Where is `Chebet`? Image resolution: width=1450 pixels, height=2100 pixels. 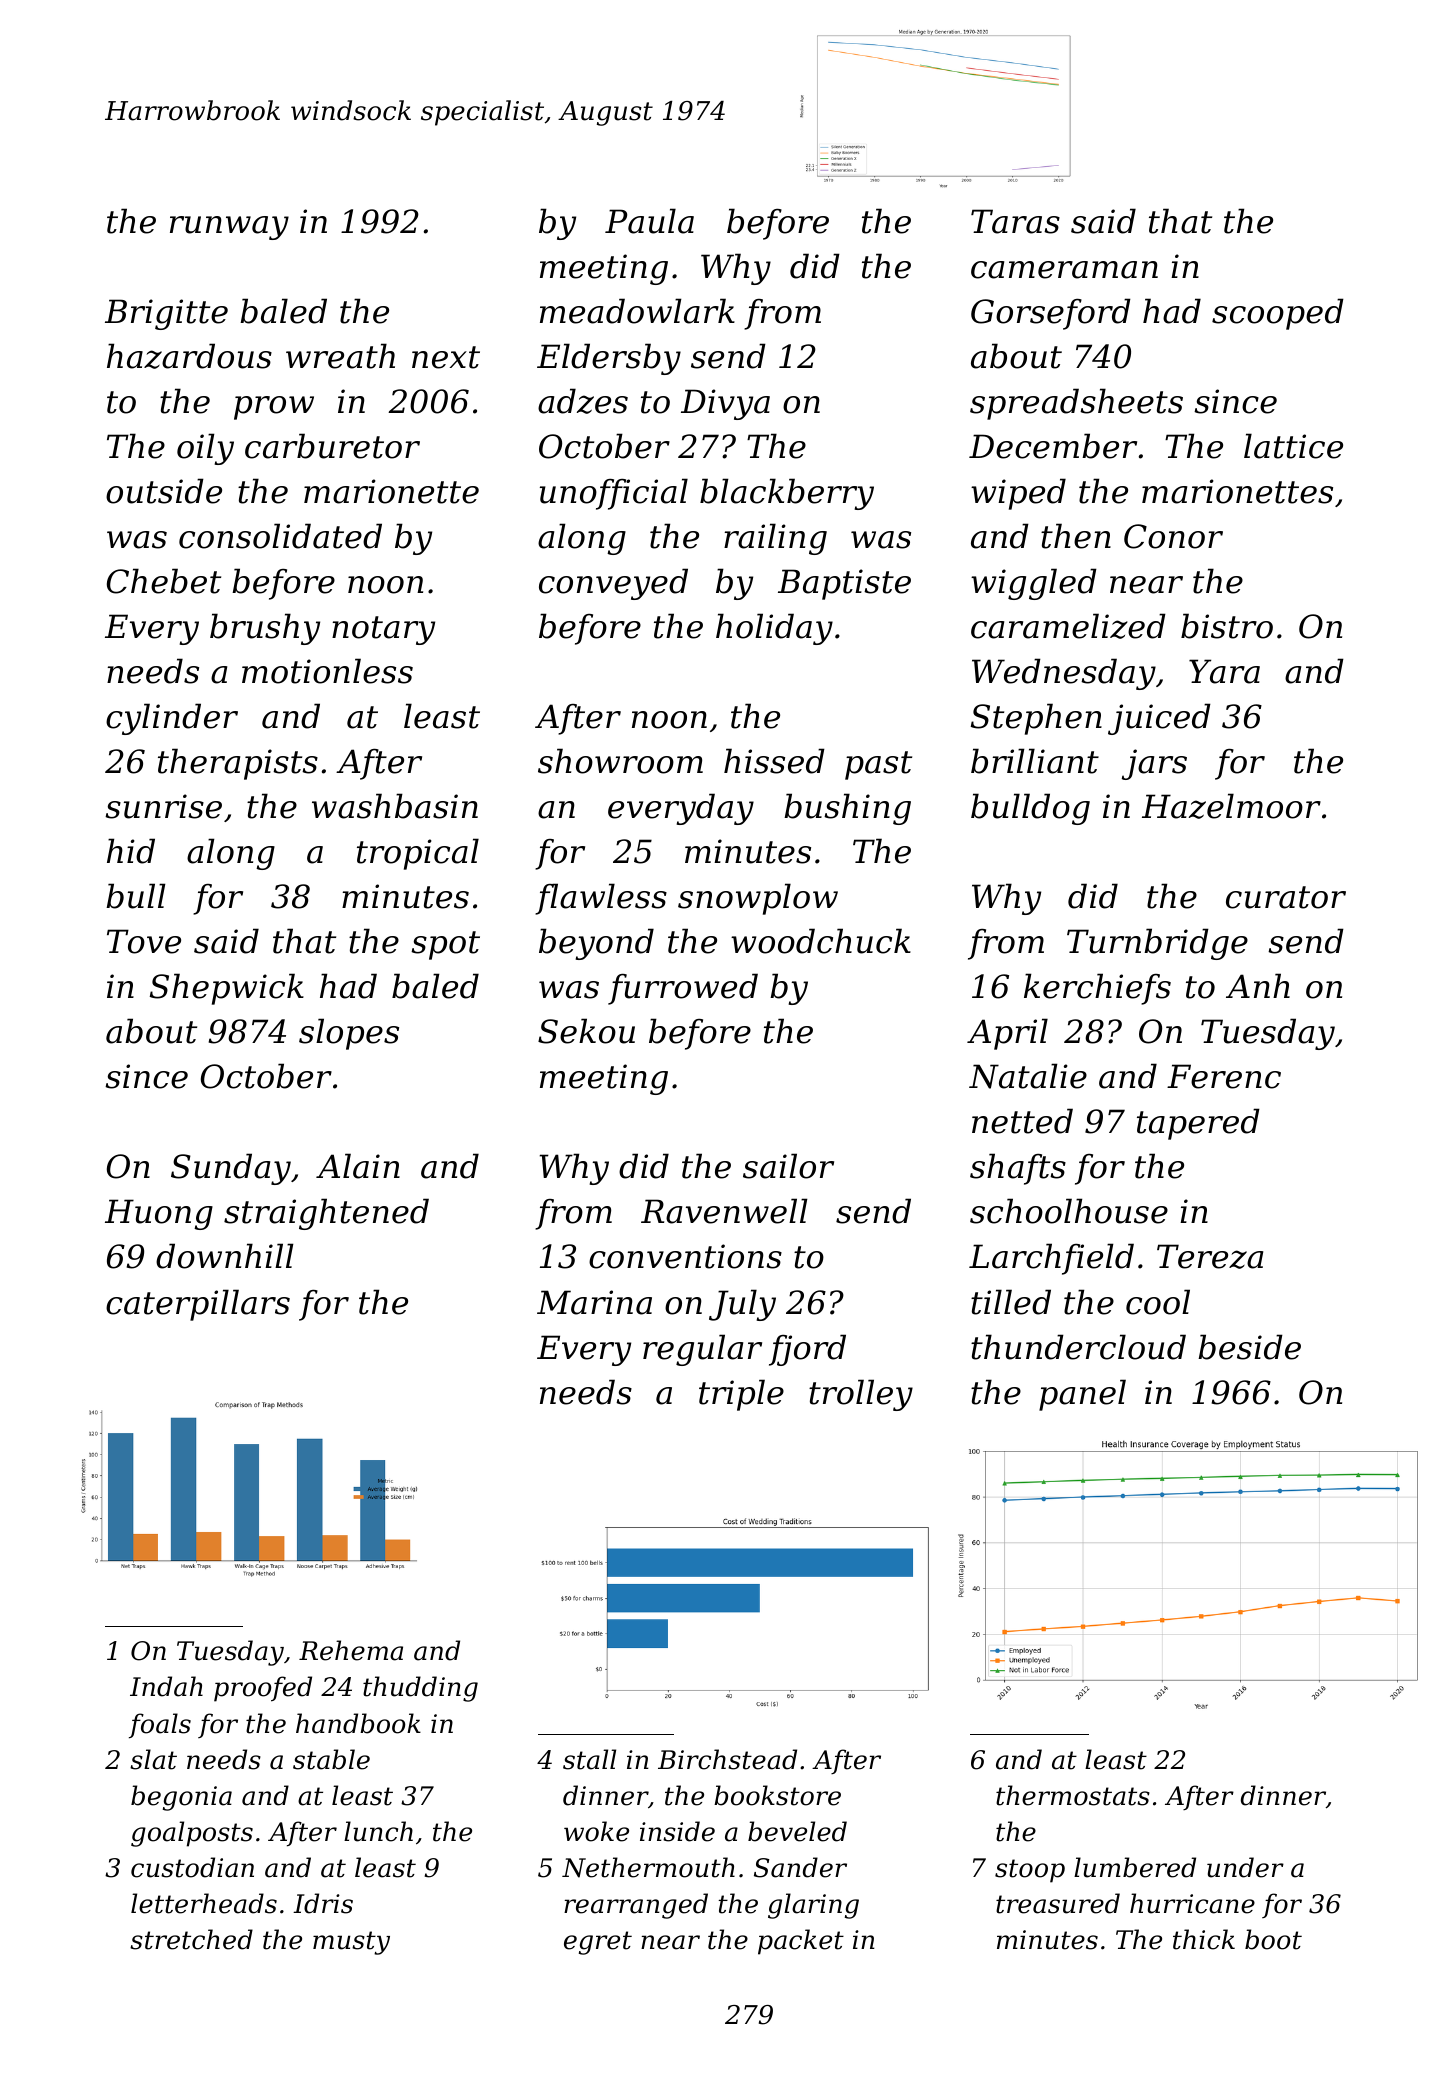
Chebet is located at coordinates (164, 581).
